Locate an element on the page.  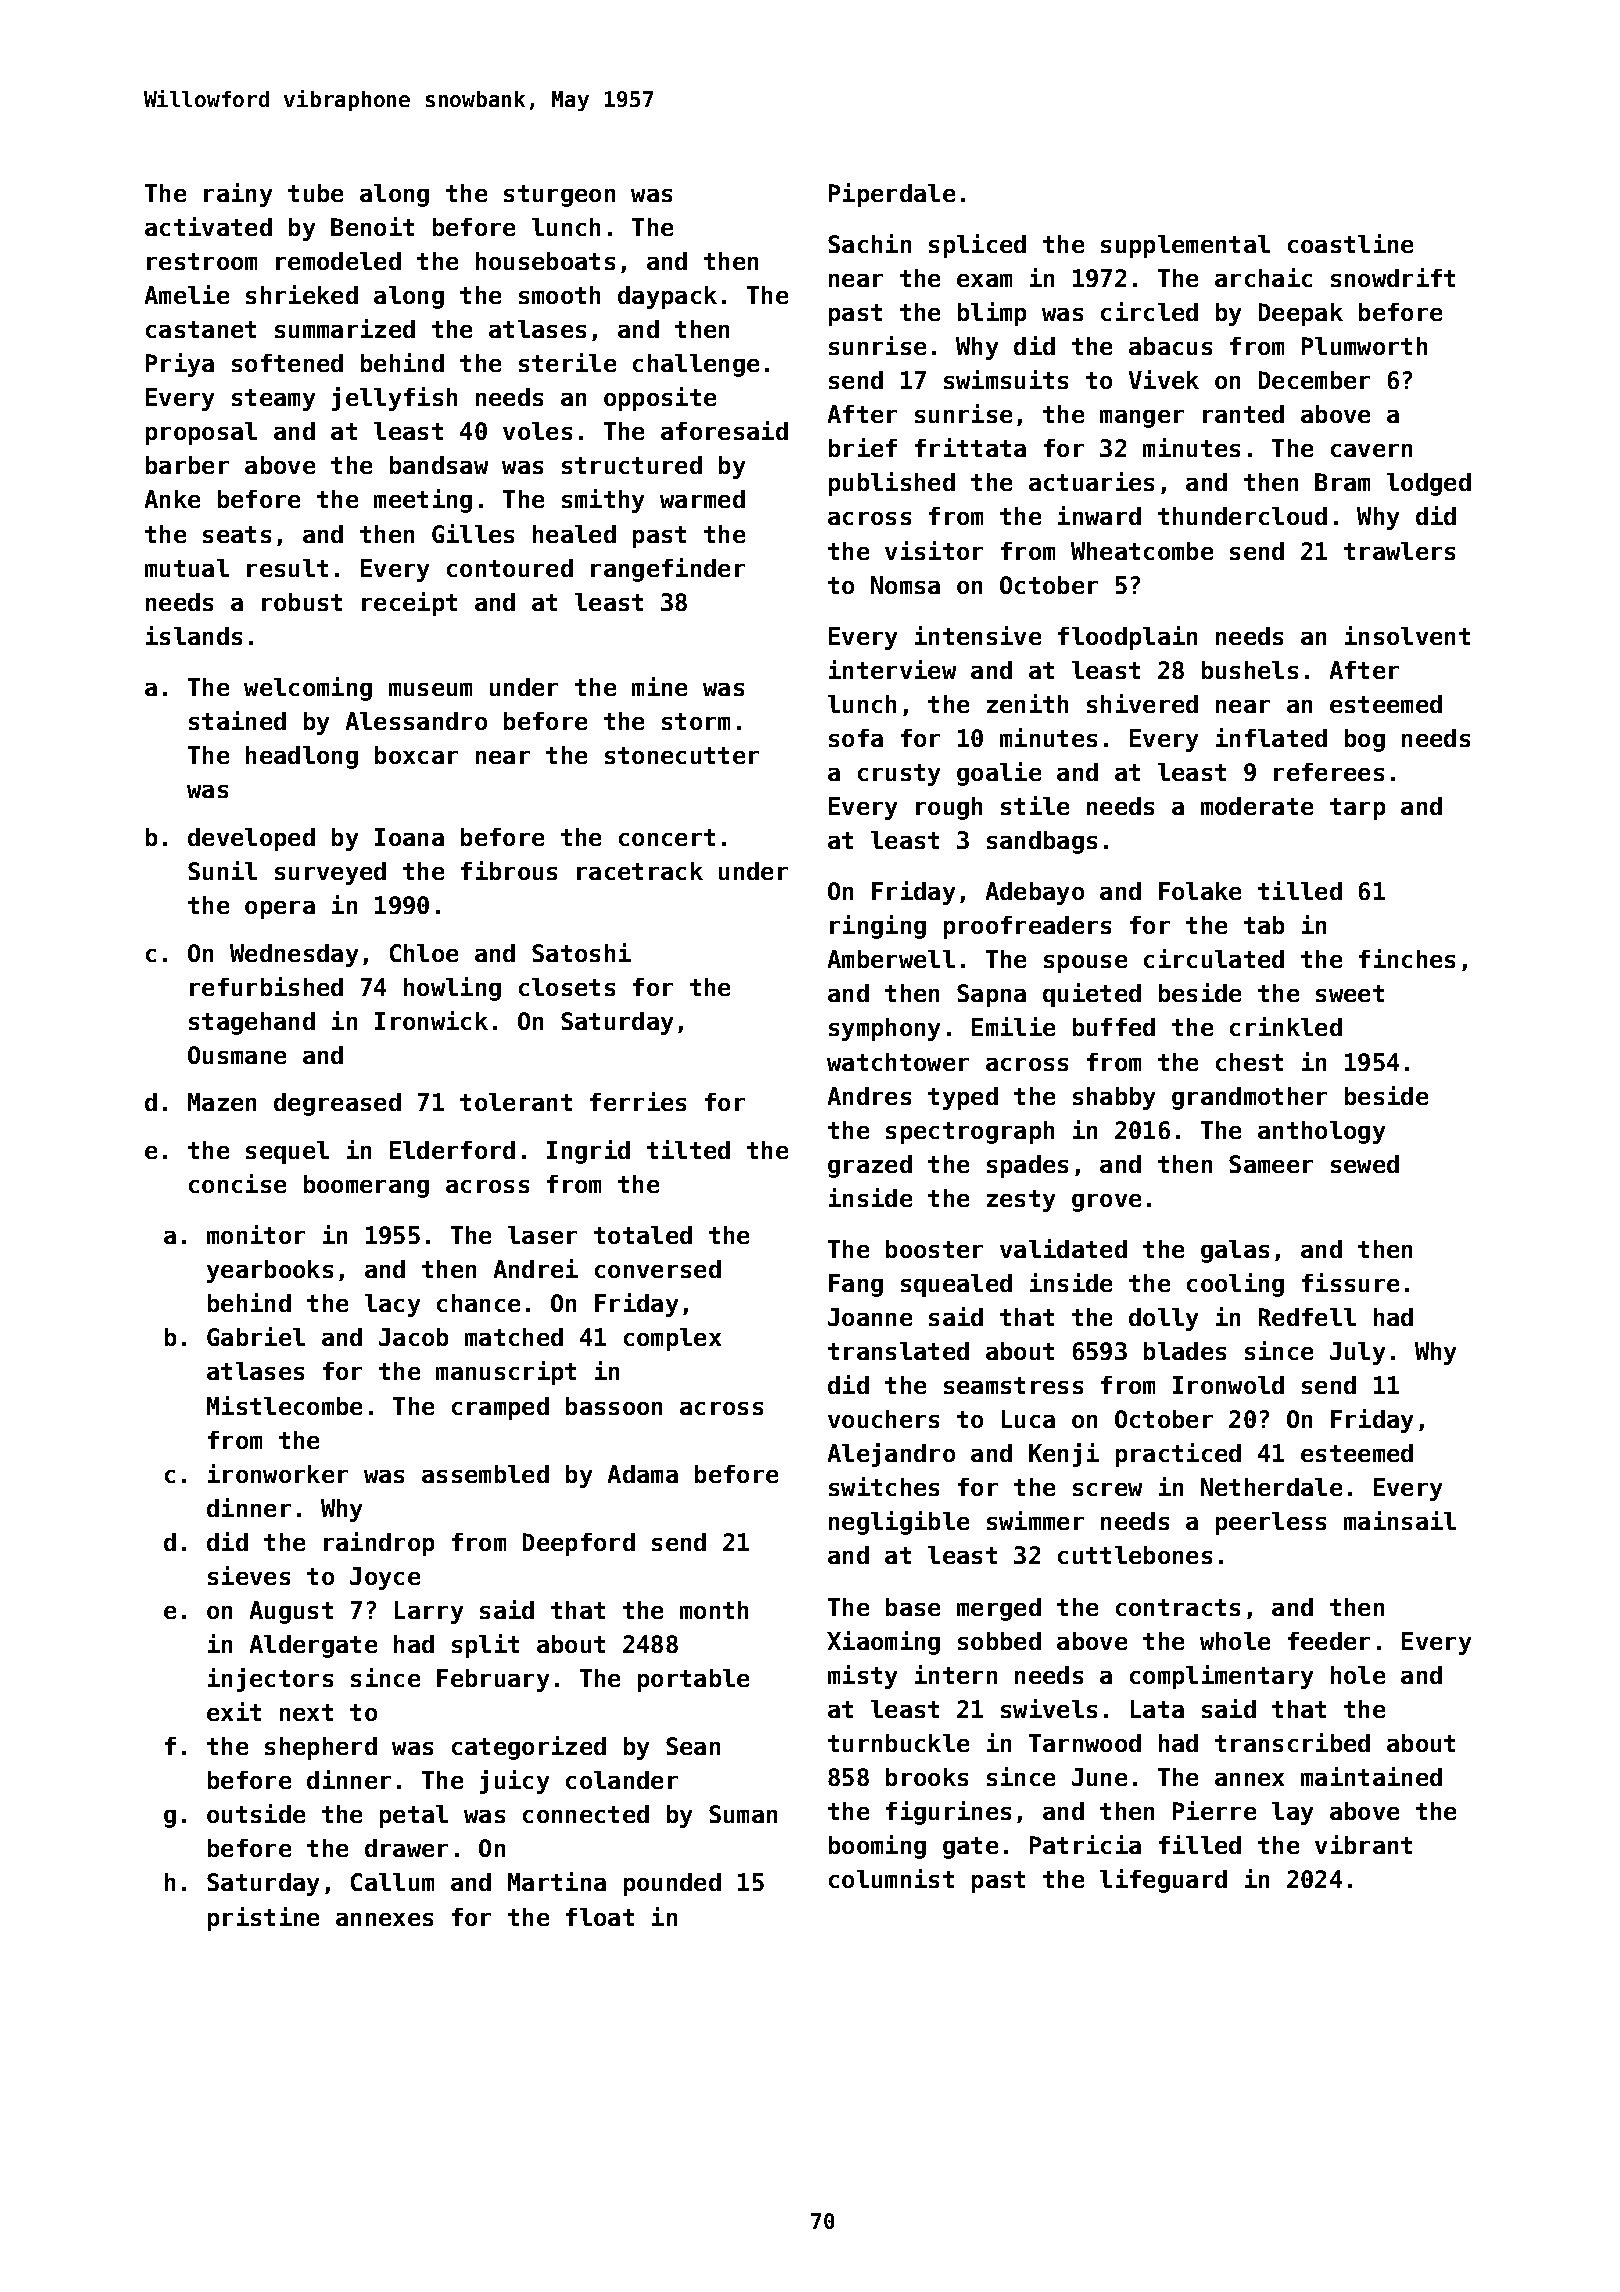
smooth is located at coordinates (559, 295).
